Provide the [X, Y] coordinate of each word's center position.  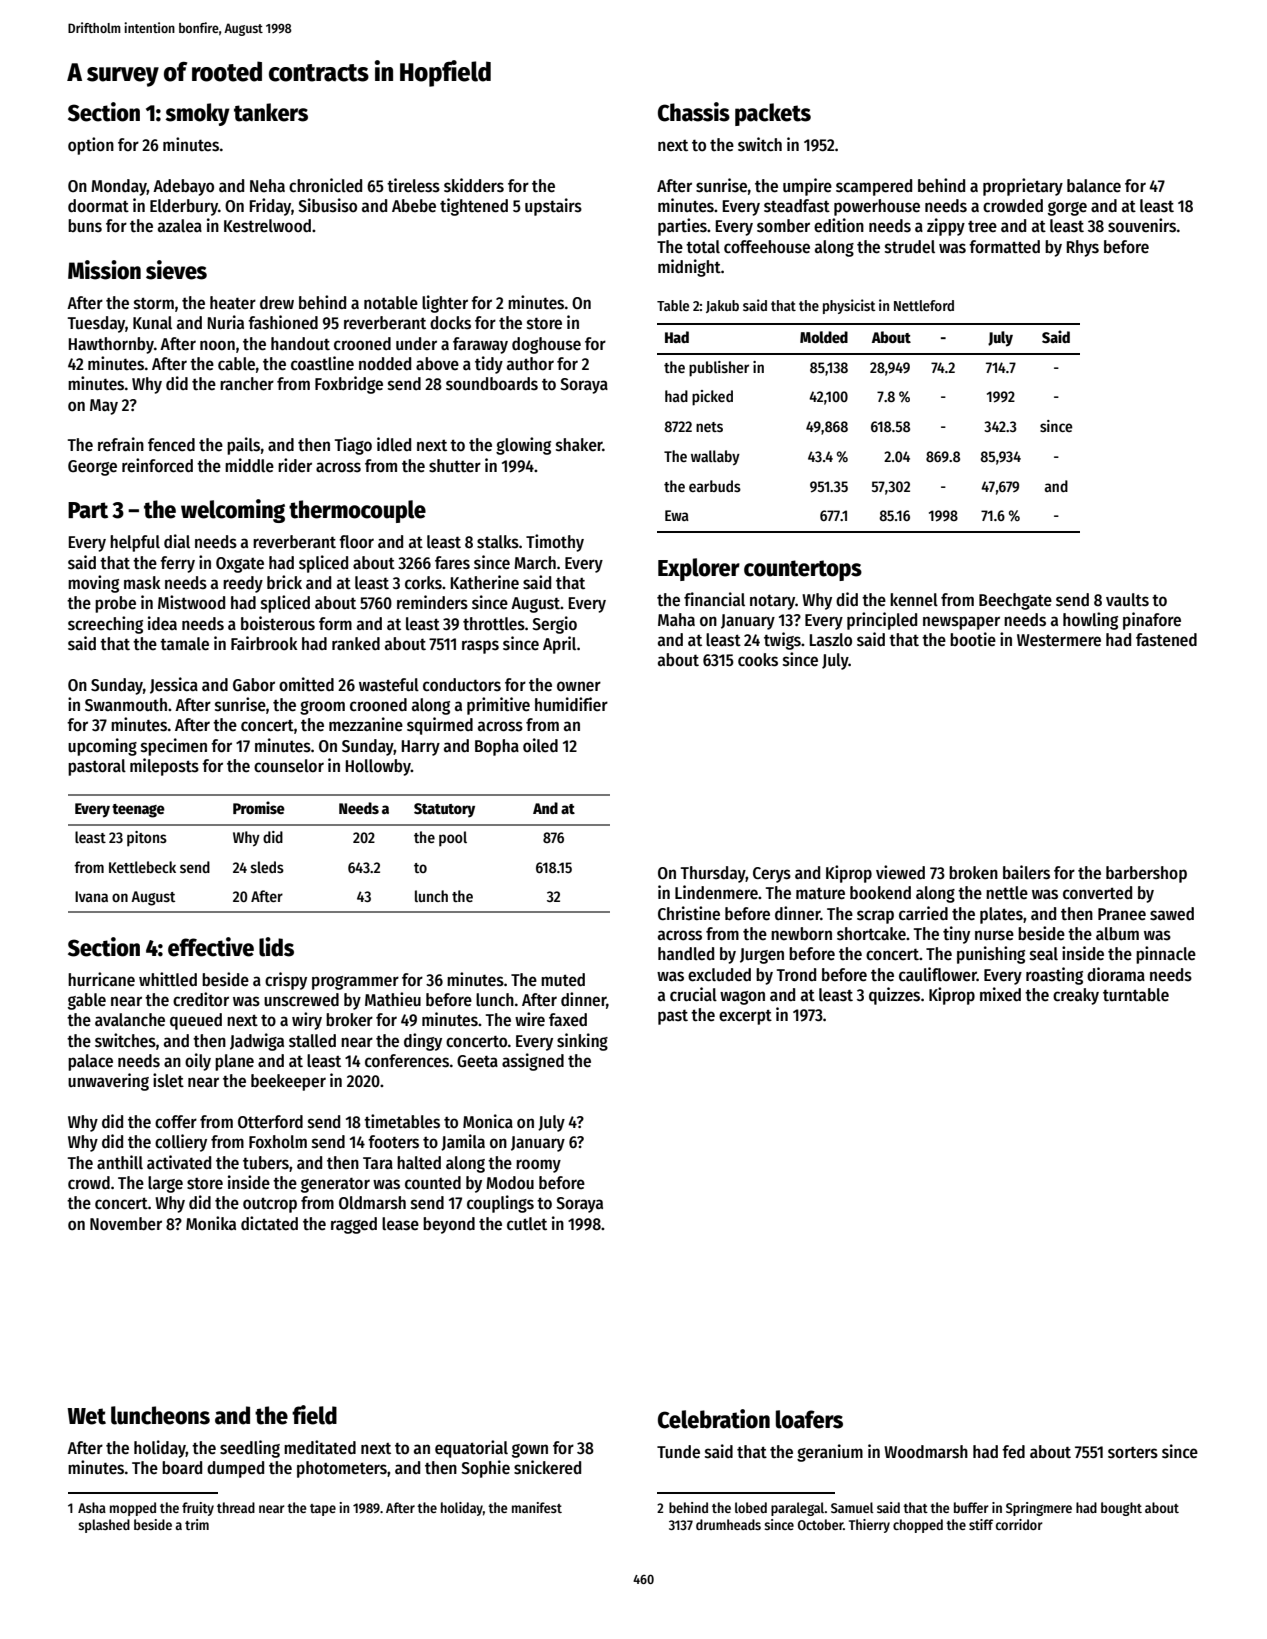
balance [1094, 186]
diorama [1116, 974]
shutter [455, 466]
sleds [267, 867]
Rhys [1083, 248]
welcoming [233, 511]
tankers [271, 112]
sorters [1133, 1453]
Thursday [713, 874]
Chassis [694, 112]
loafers [809, 1419]
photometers [342, 1469]
